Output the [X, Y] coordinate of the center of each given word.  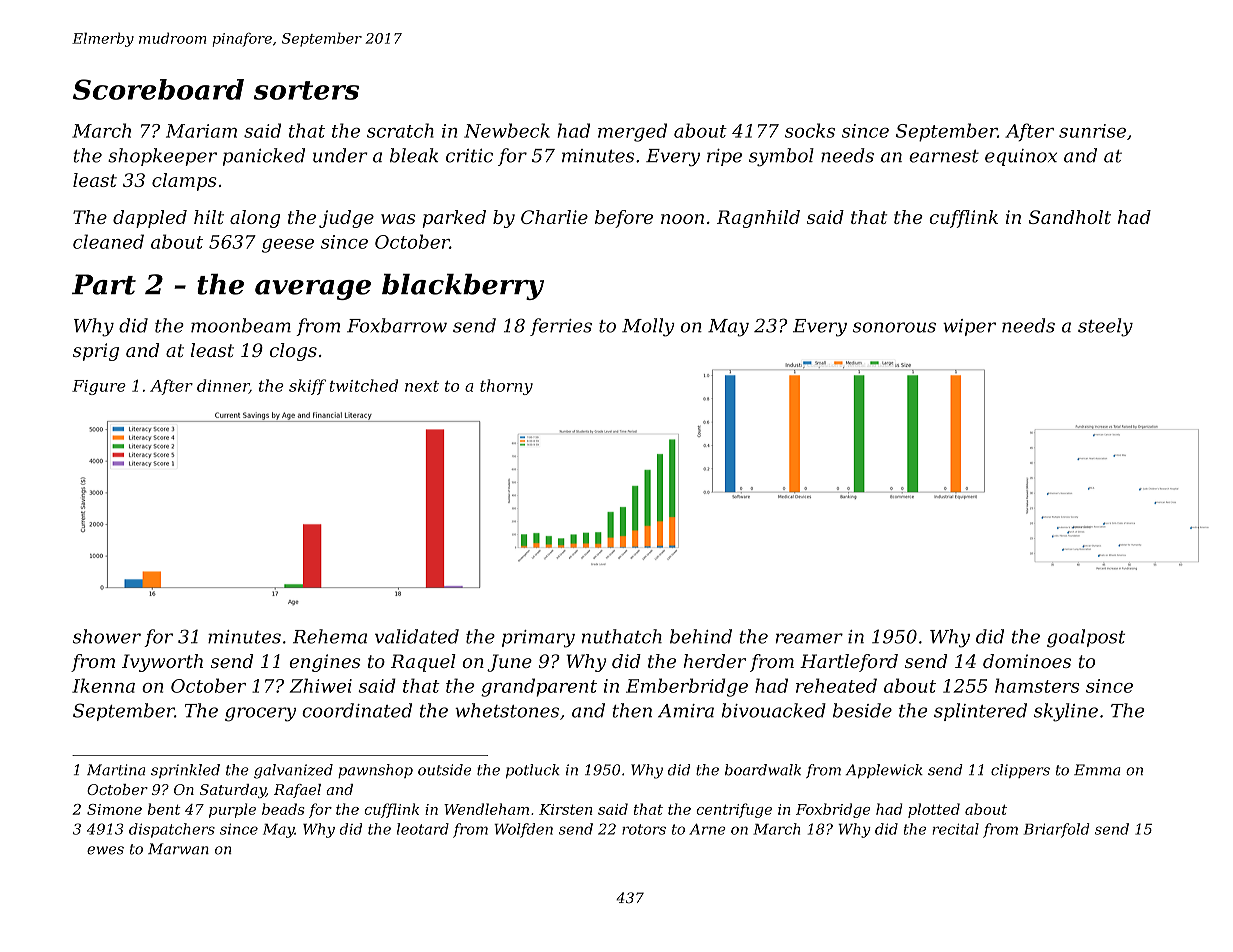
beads [283, 809]
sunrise [1092, 131]
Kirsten [565, 809]
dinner [223, 386]
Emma [1097, 770]
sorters [306, 90]
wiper [969, 327]
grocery [260, 714]
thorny [506, 387]
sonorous [894, 327]
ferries [561, 327]
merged [632, 132]
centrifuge [734, 810]
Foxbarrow [397, 325]
